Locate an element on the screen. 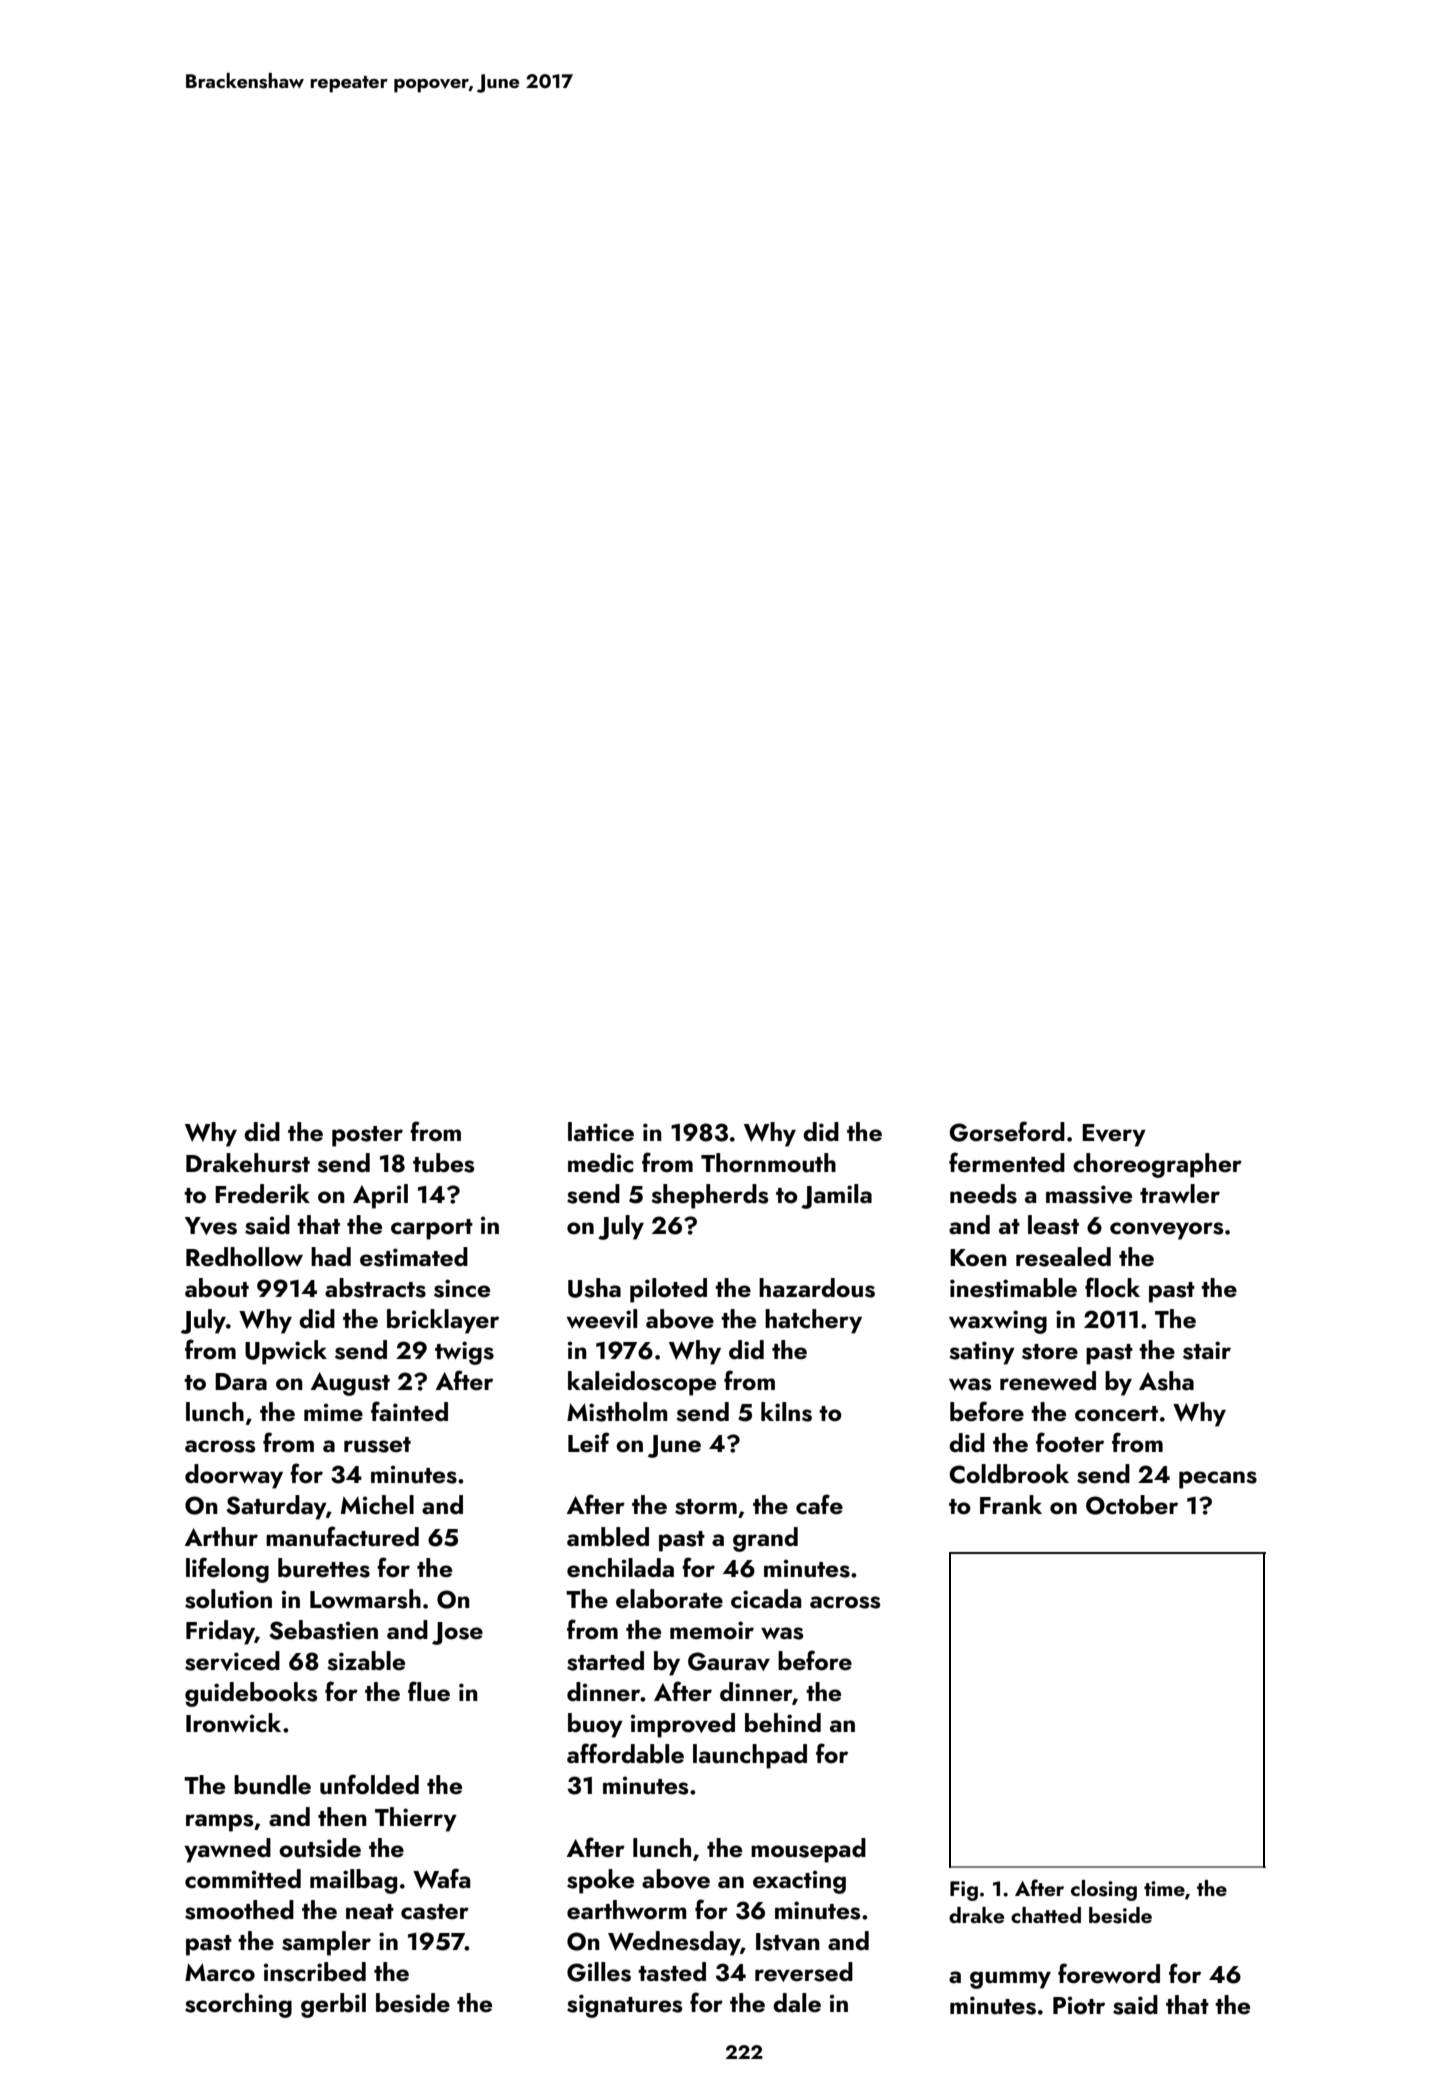  needs is located at coordinates (983, 1194).
